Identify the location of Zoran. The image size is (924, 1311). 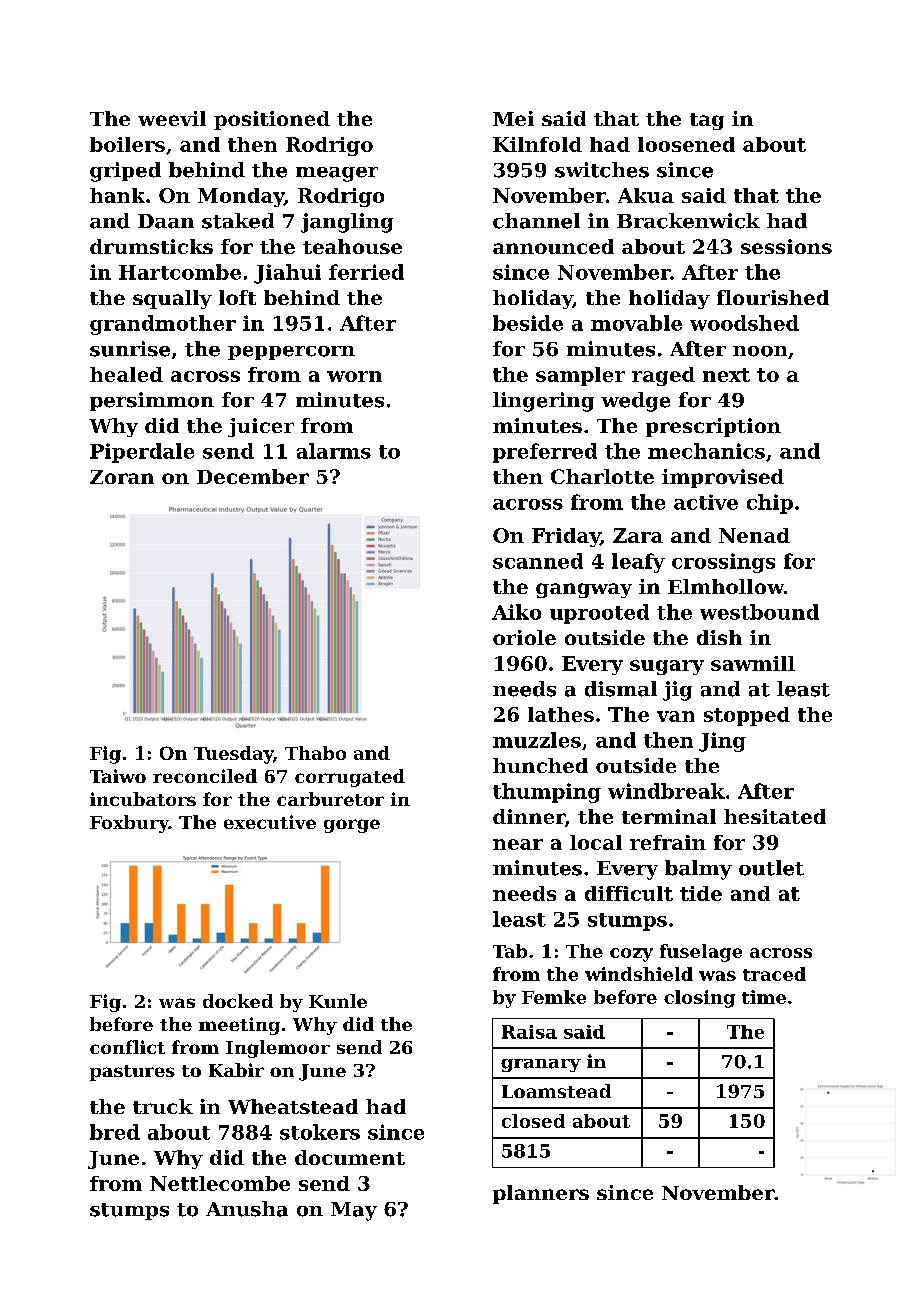
(122, 477).
